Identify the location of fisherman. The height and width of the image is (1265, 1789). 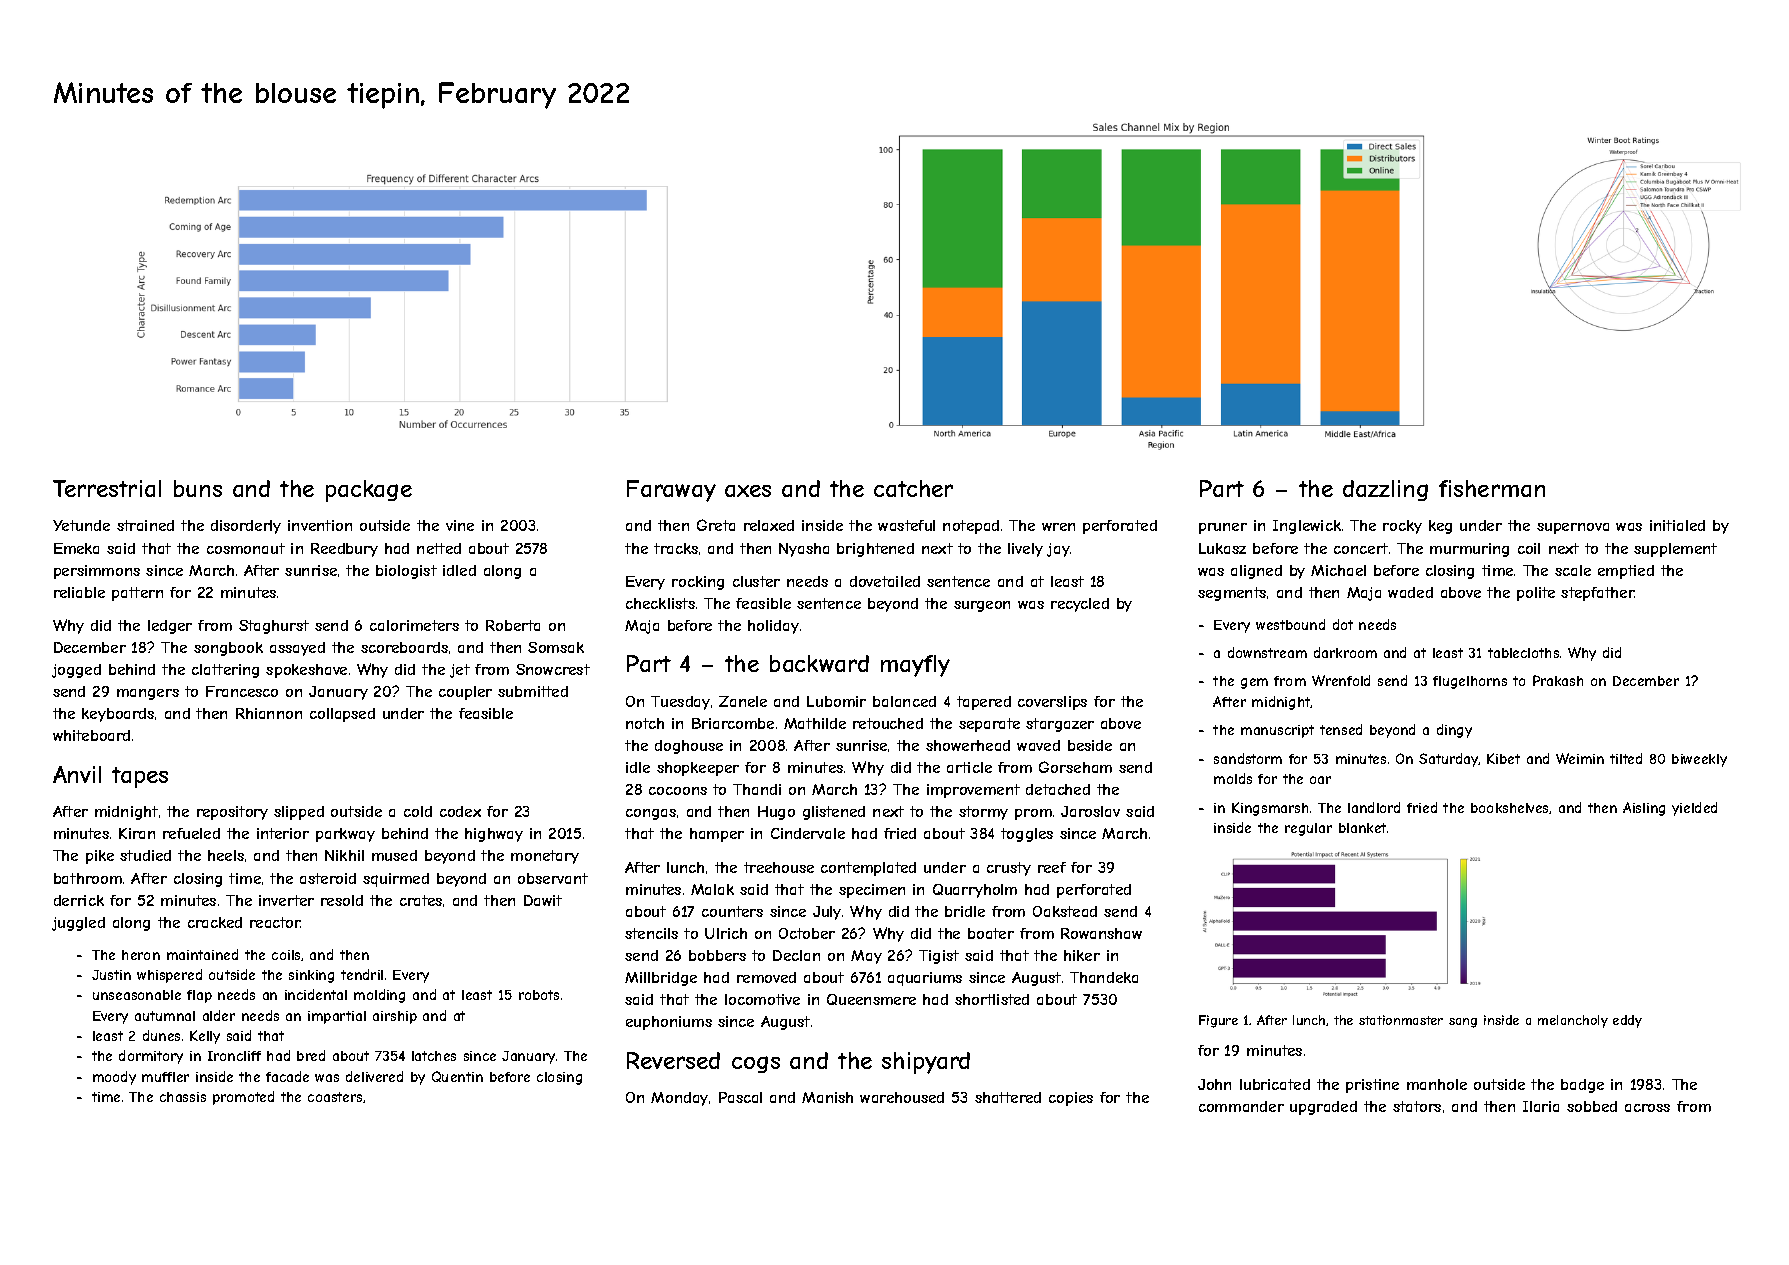
(1492, 488).
